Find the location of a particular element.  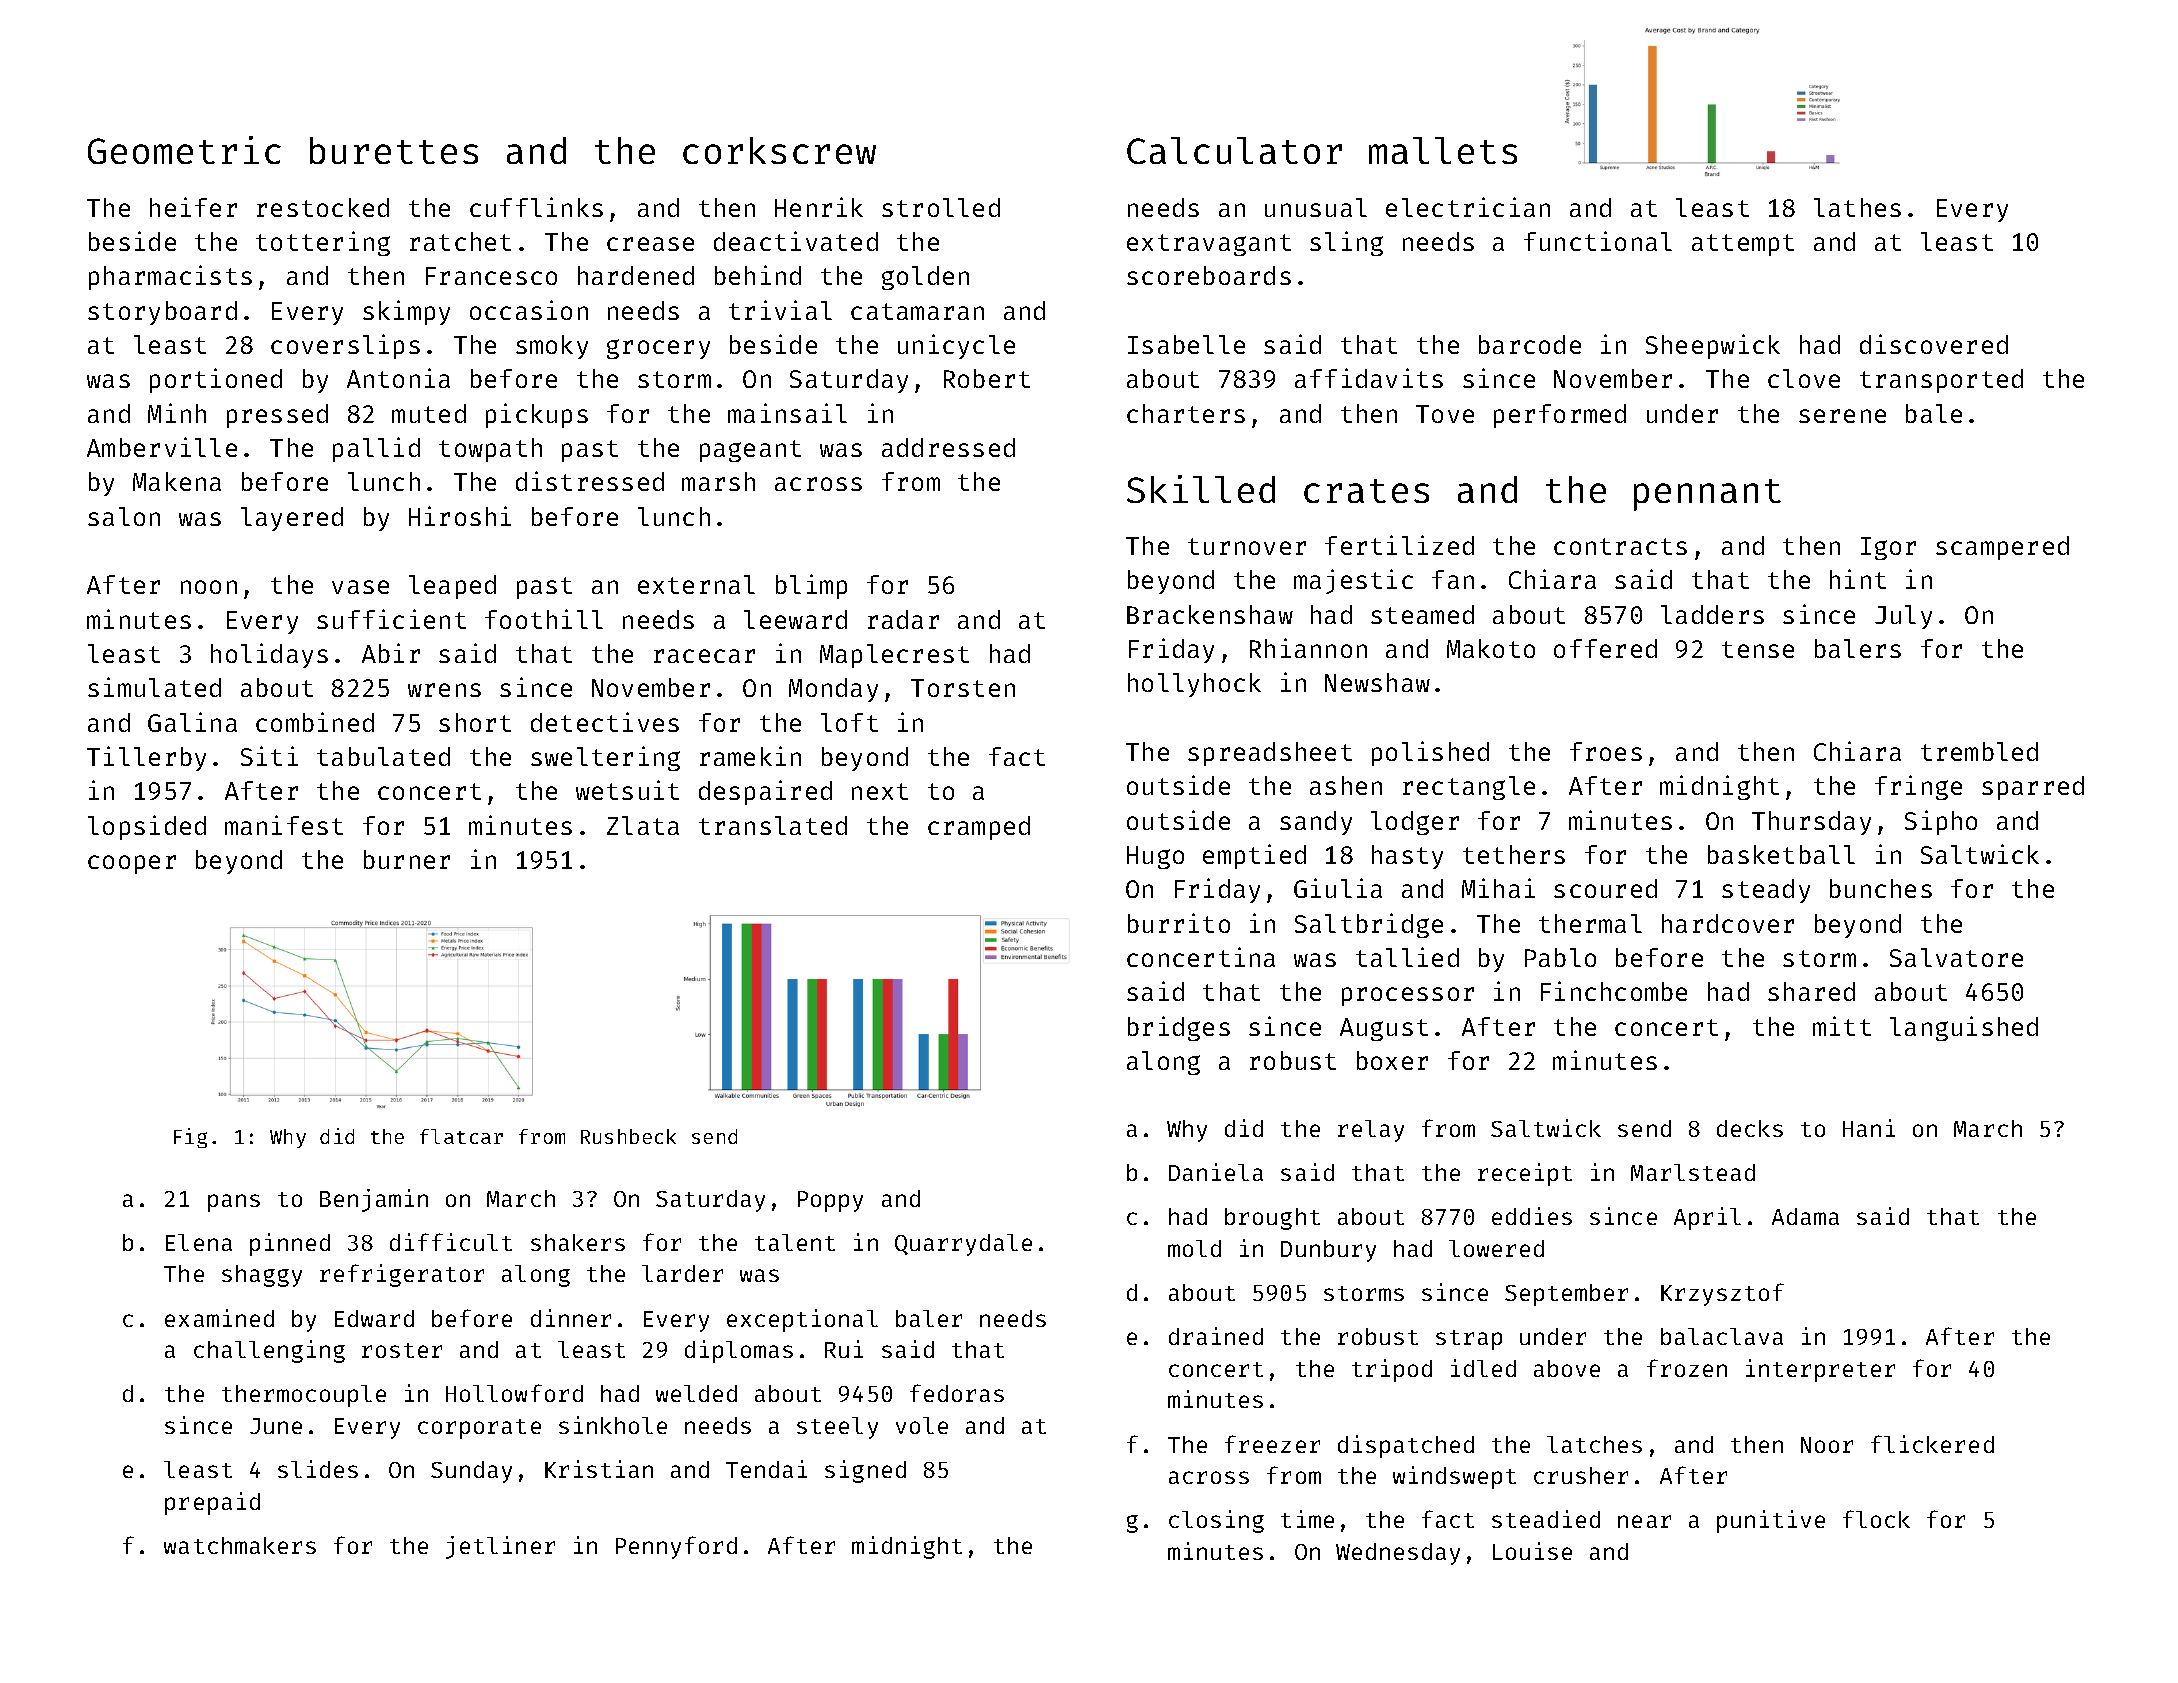

Geometric is located at coordinates (184, 150).
